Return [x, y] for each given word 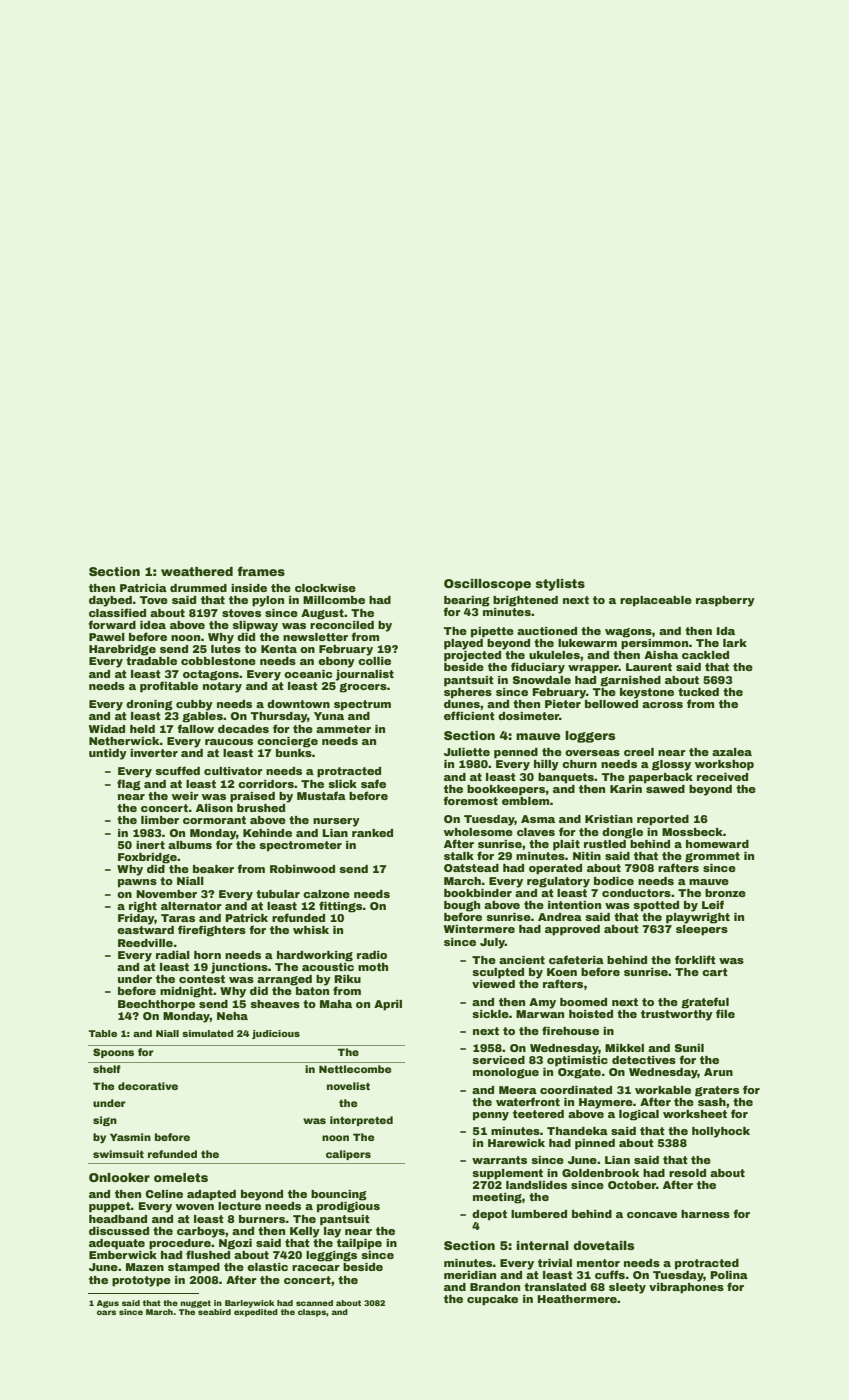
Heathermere [577, 1299]
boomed [583, 1002]
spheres [468, 693]
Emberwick [123, 1255]
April [388, 1005]
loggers [590, 737]
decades [243, 729]
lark [735, 643]
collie [374, 661]
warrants [499, 1160]
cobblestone [218, 661]
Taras [178, 918]
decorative [148, 1086]
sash [712, 1102]
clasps [312, 1313]
